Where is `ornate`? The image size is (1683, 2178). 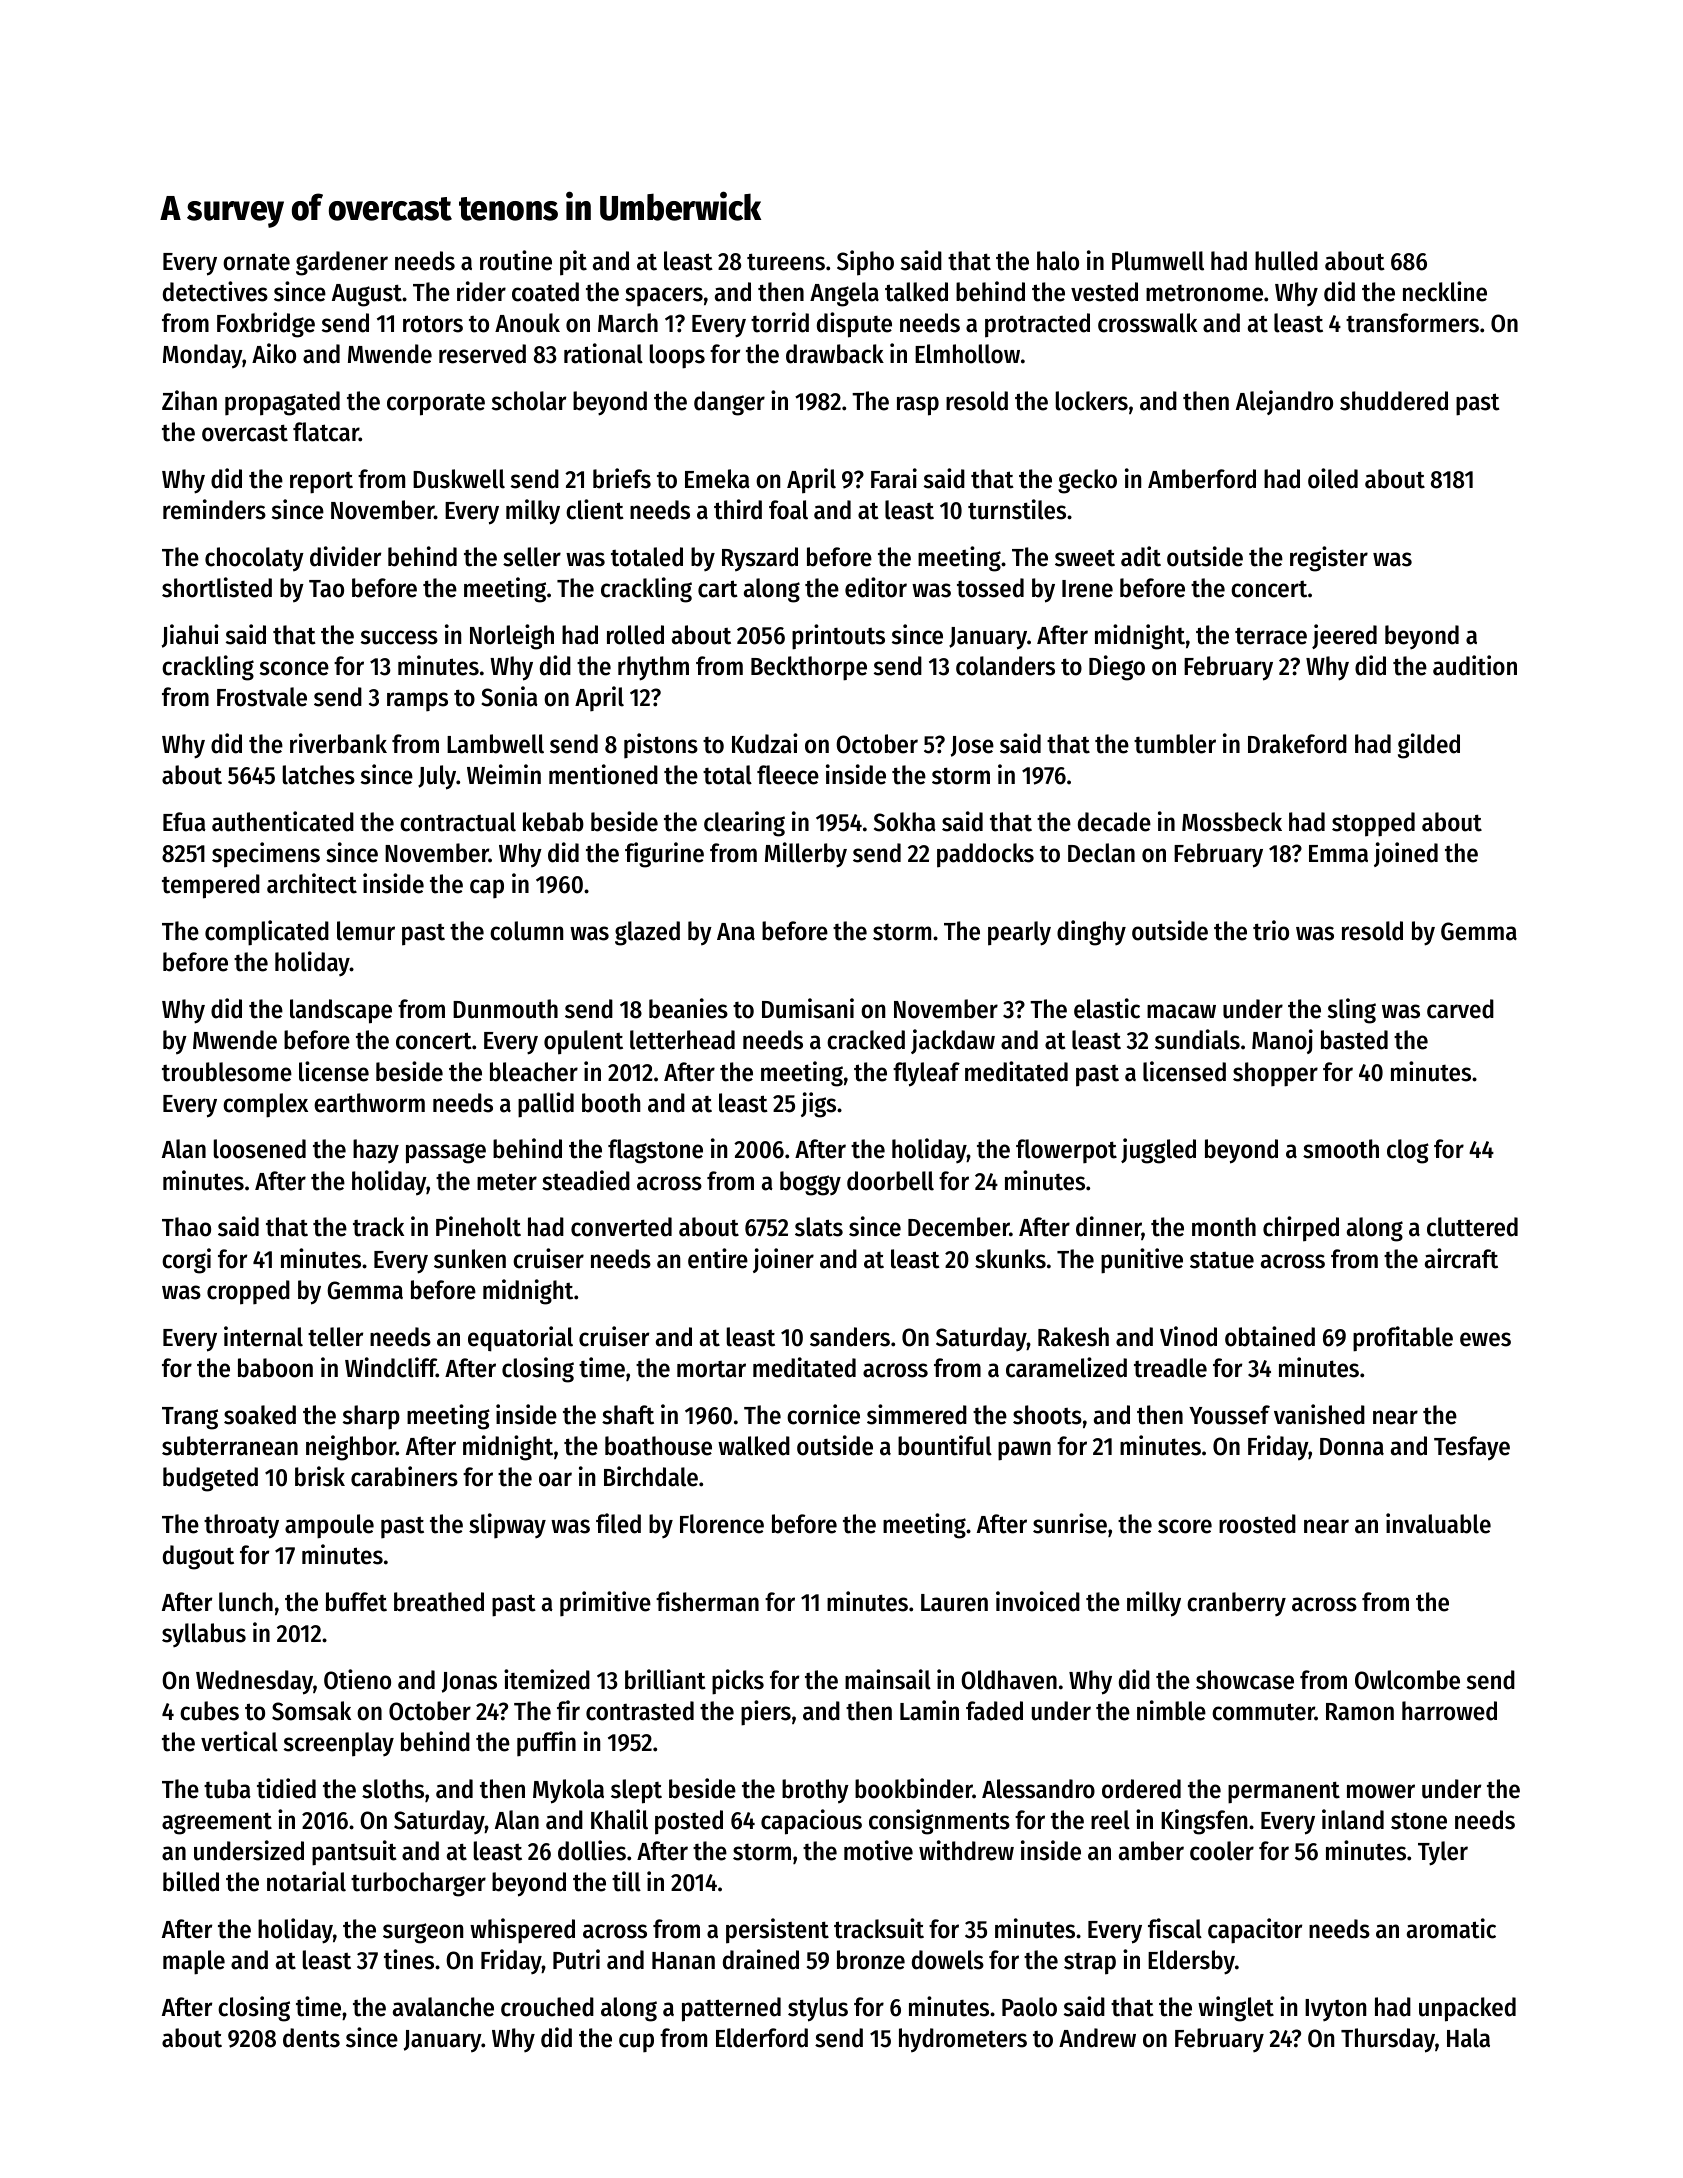 ornate is located at coordinates (256, 262).
